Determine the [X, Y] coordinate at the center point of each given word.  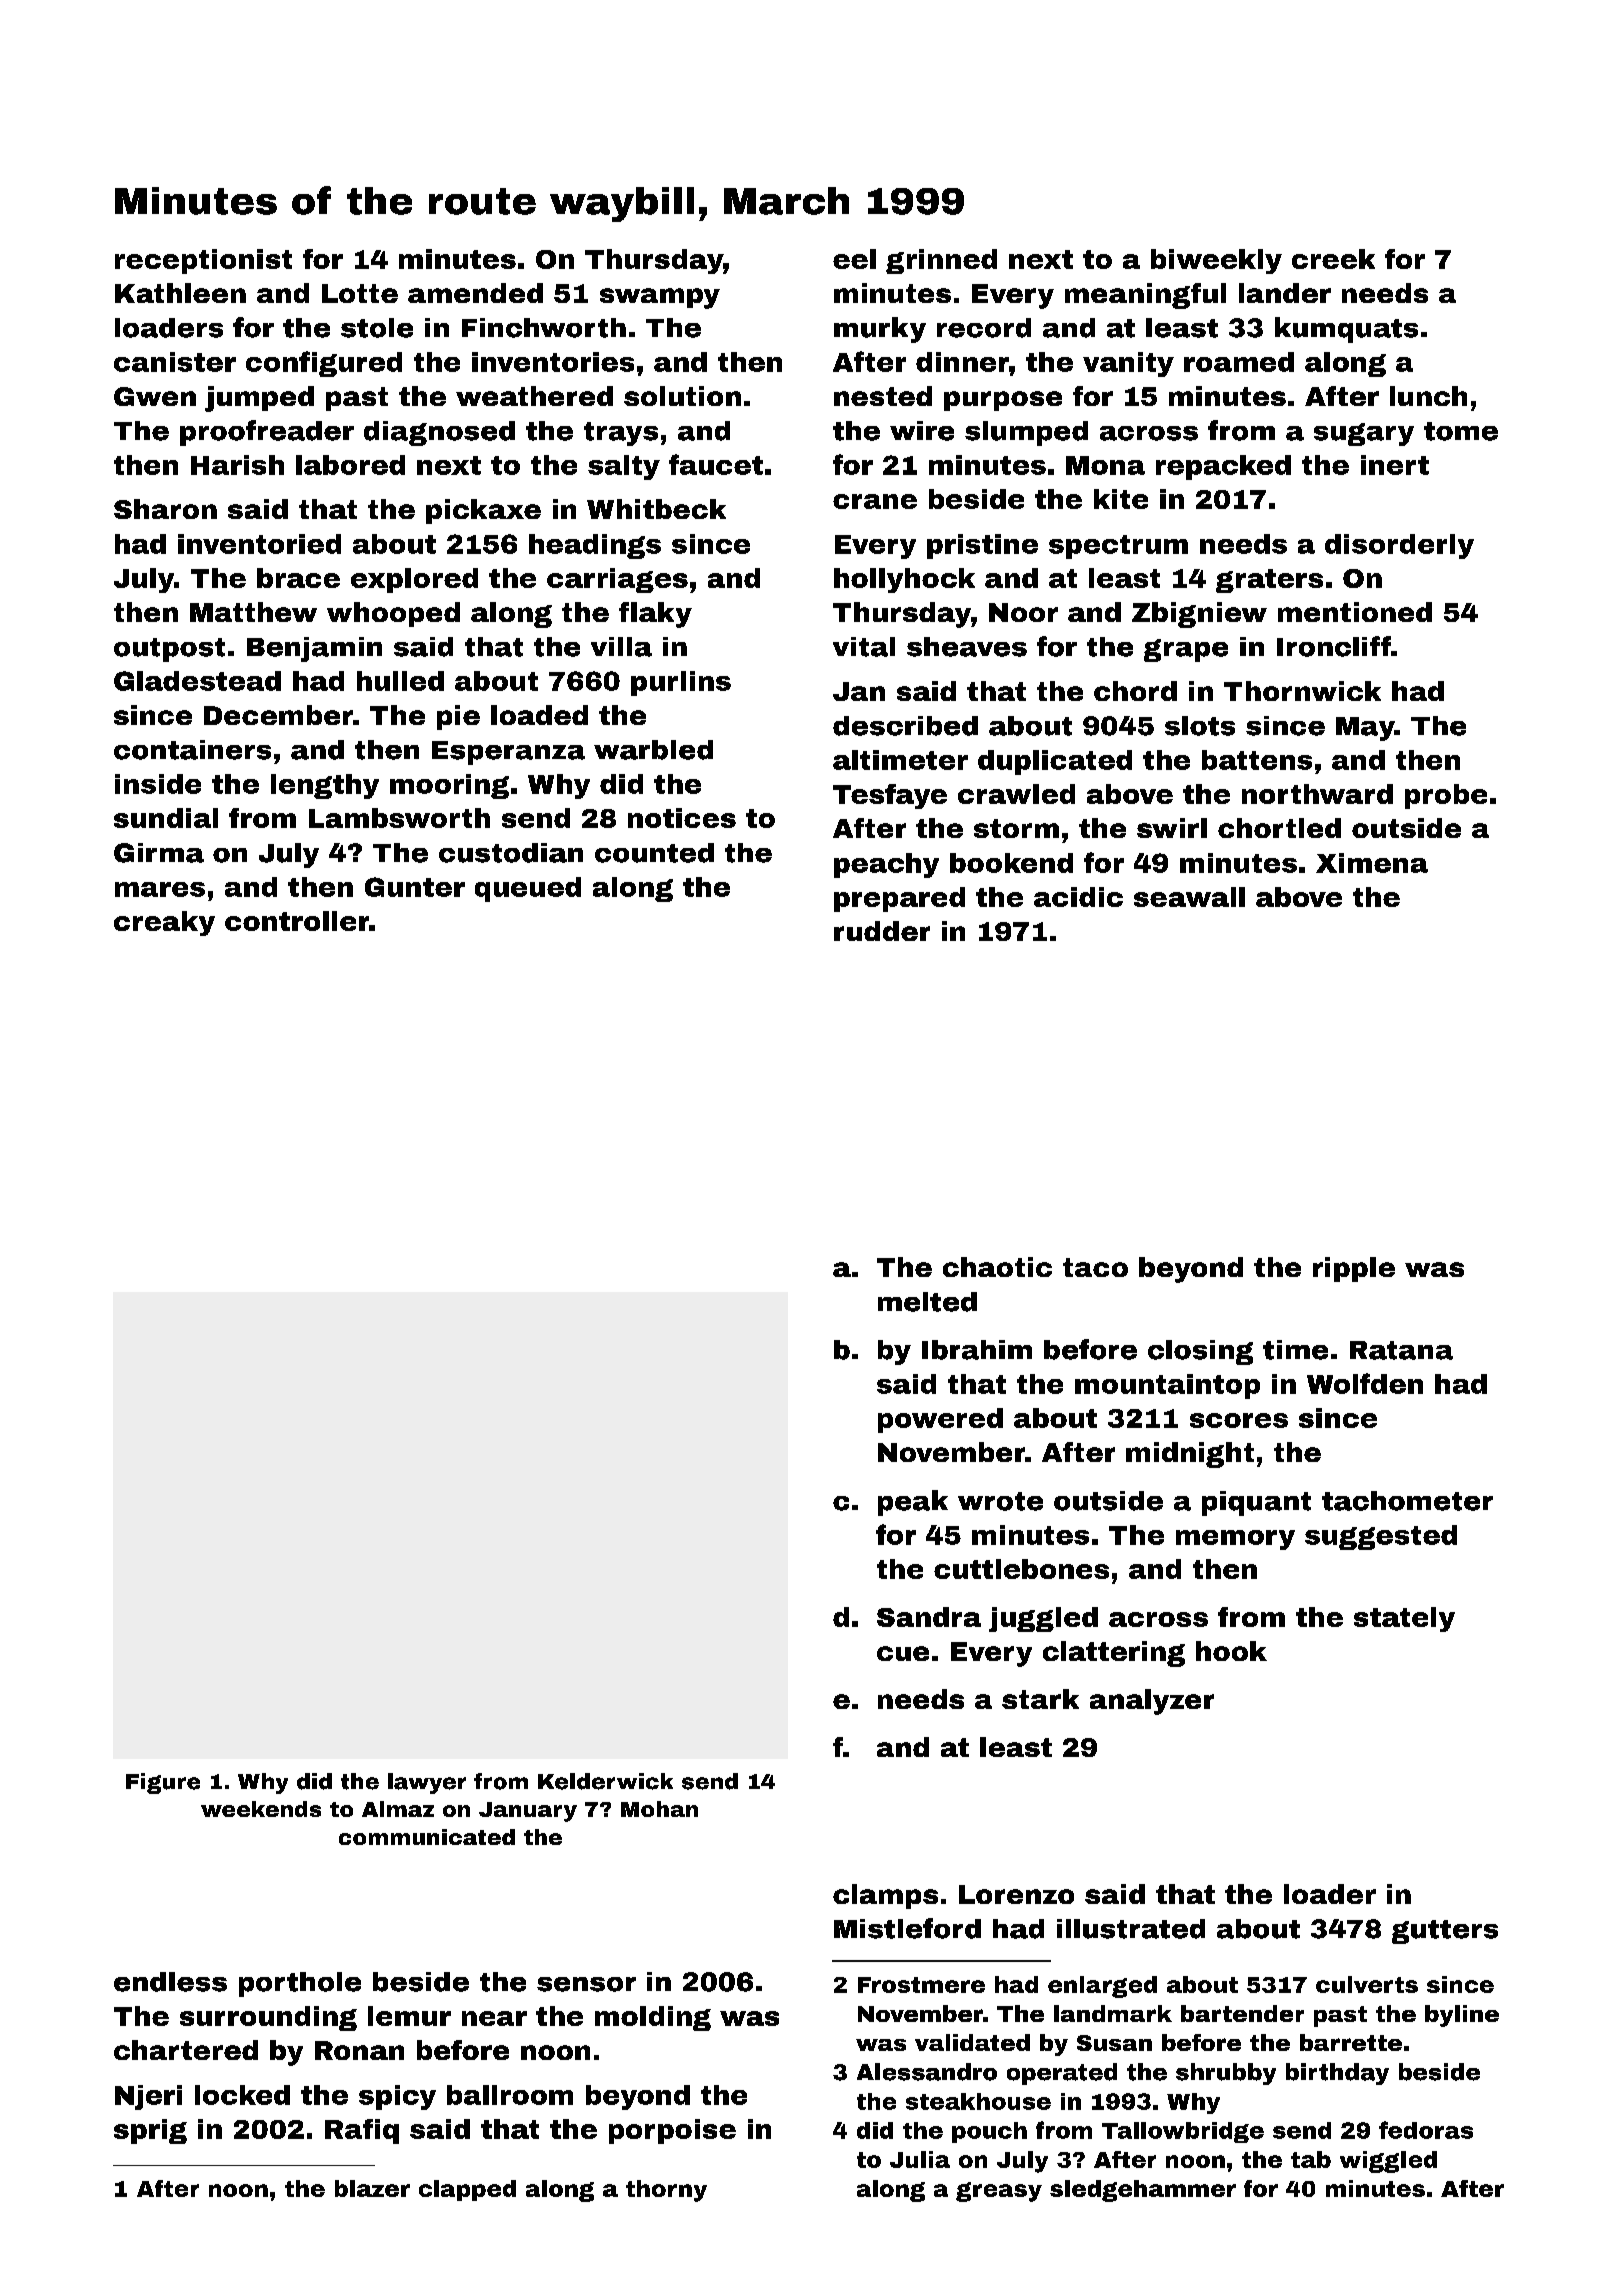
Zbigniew [1199, 615]
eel [854, 259]
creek [1333, 259]
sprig [150, 2131]
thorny [666, 2191]
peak [913, 1503]
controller [297, 921]
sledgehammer [1143, 2191]
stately [1404, 1619]
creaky [164, 923]
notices [682, 818]
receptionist [203, 261]
